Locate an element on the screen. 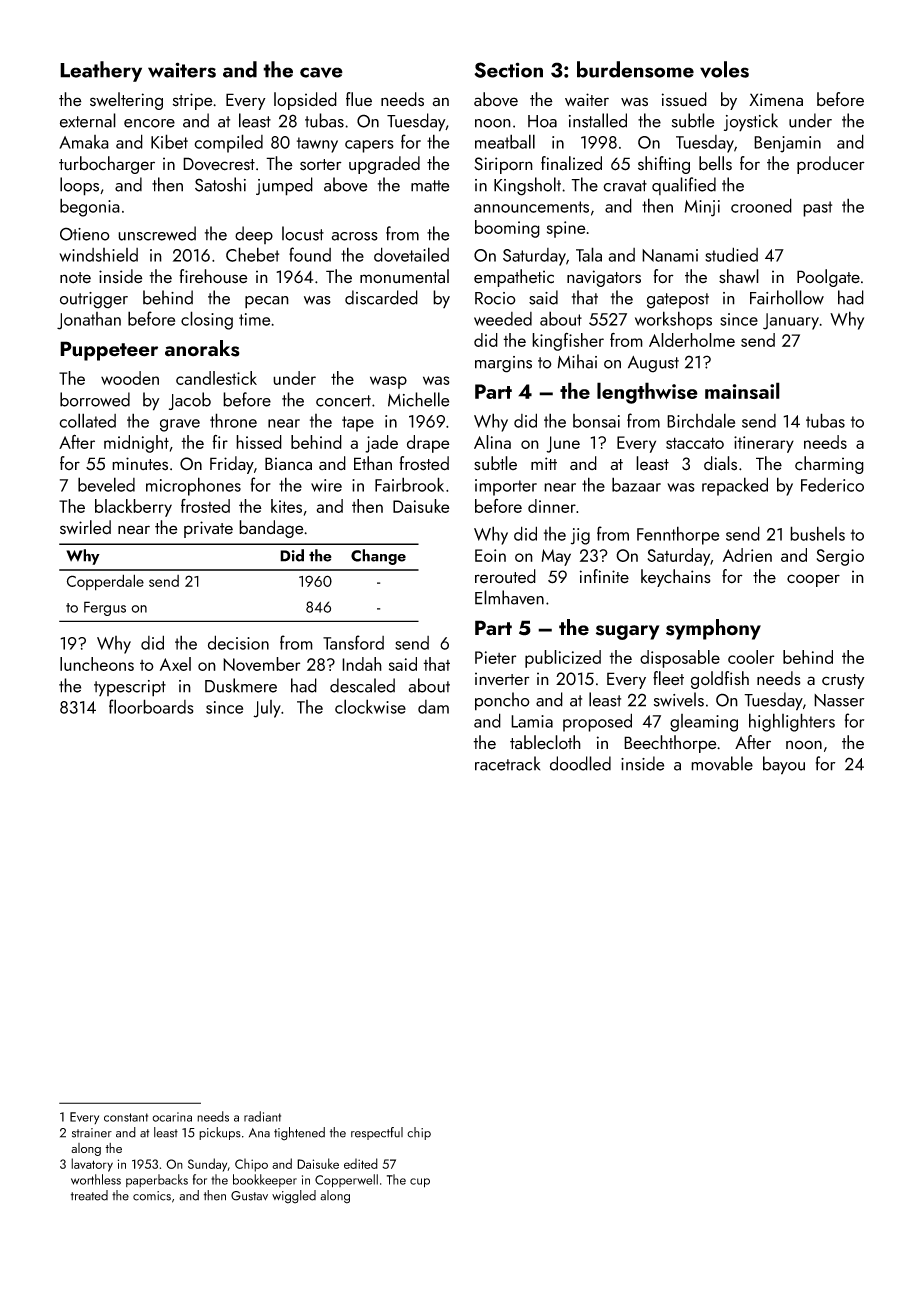  lavatory is located at coordinates (92, 1165).
